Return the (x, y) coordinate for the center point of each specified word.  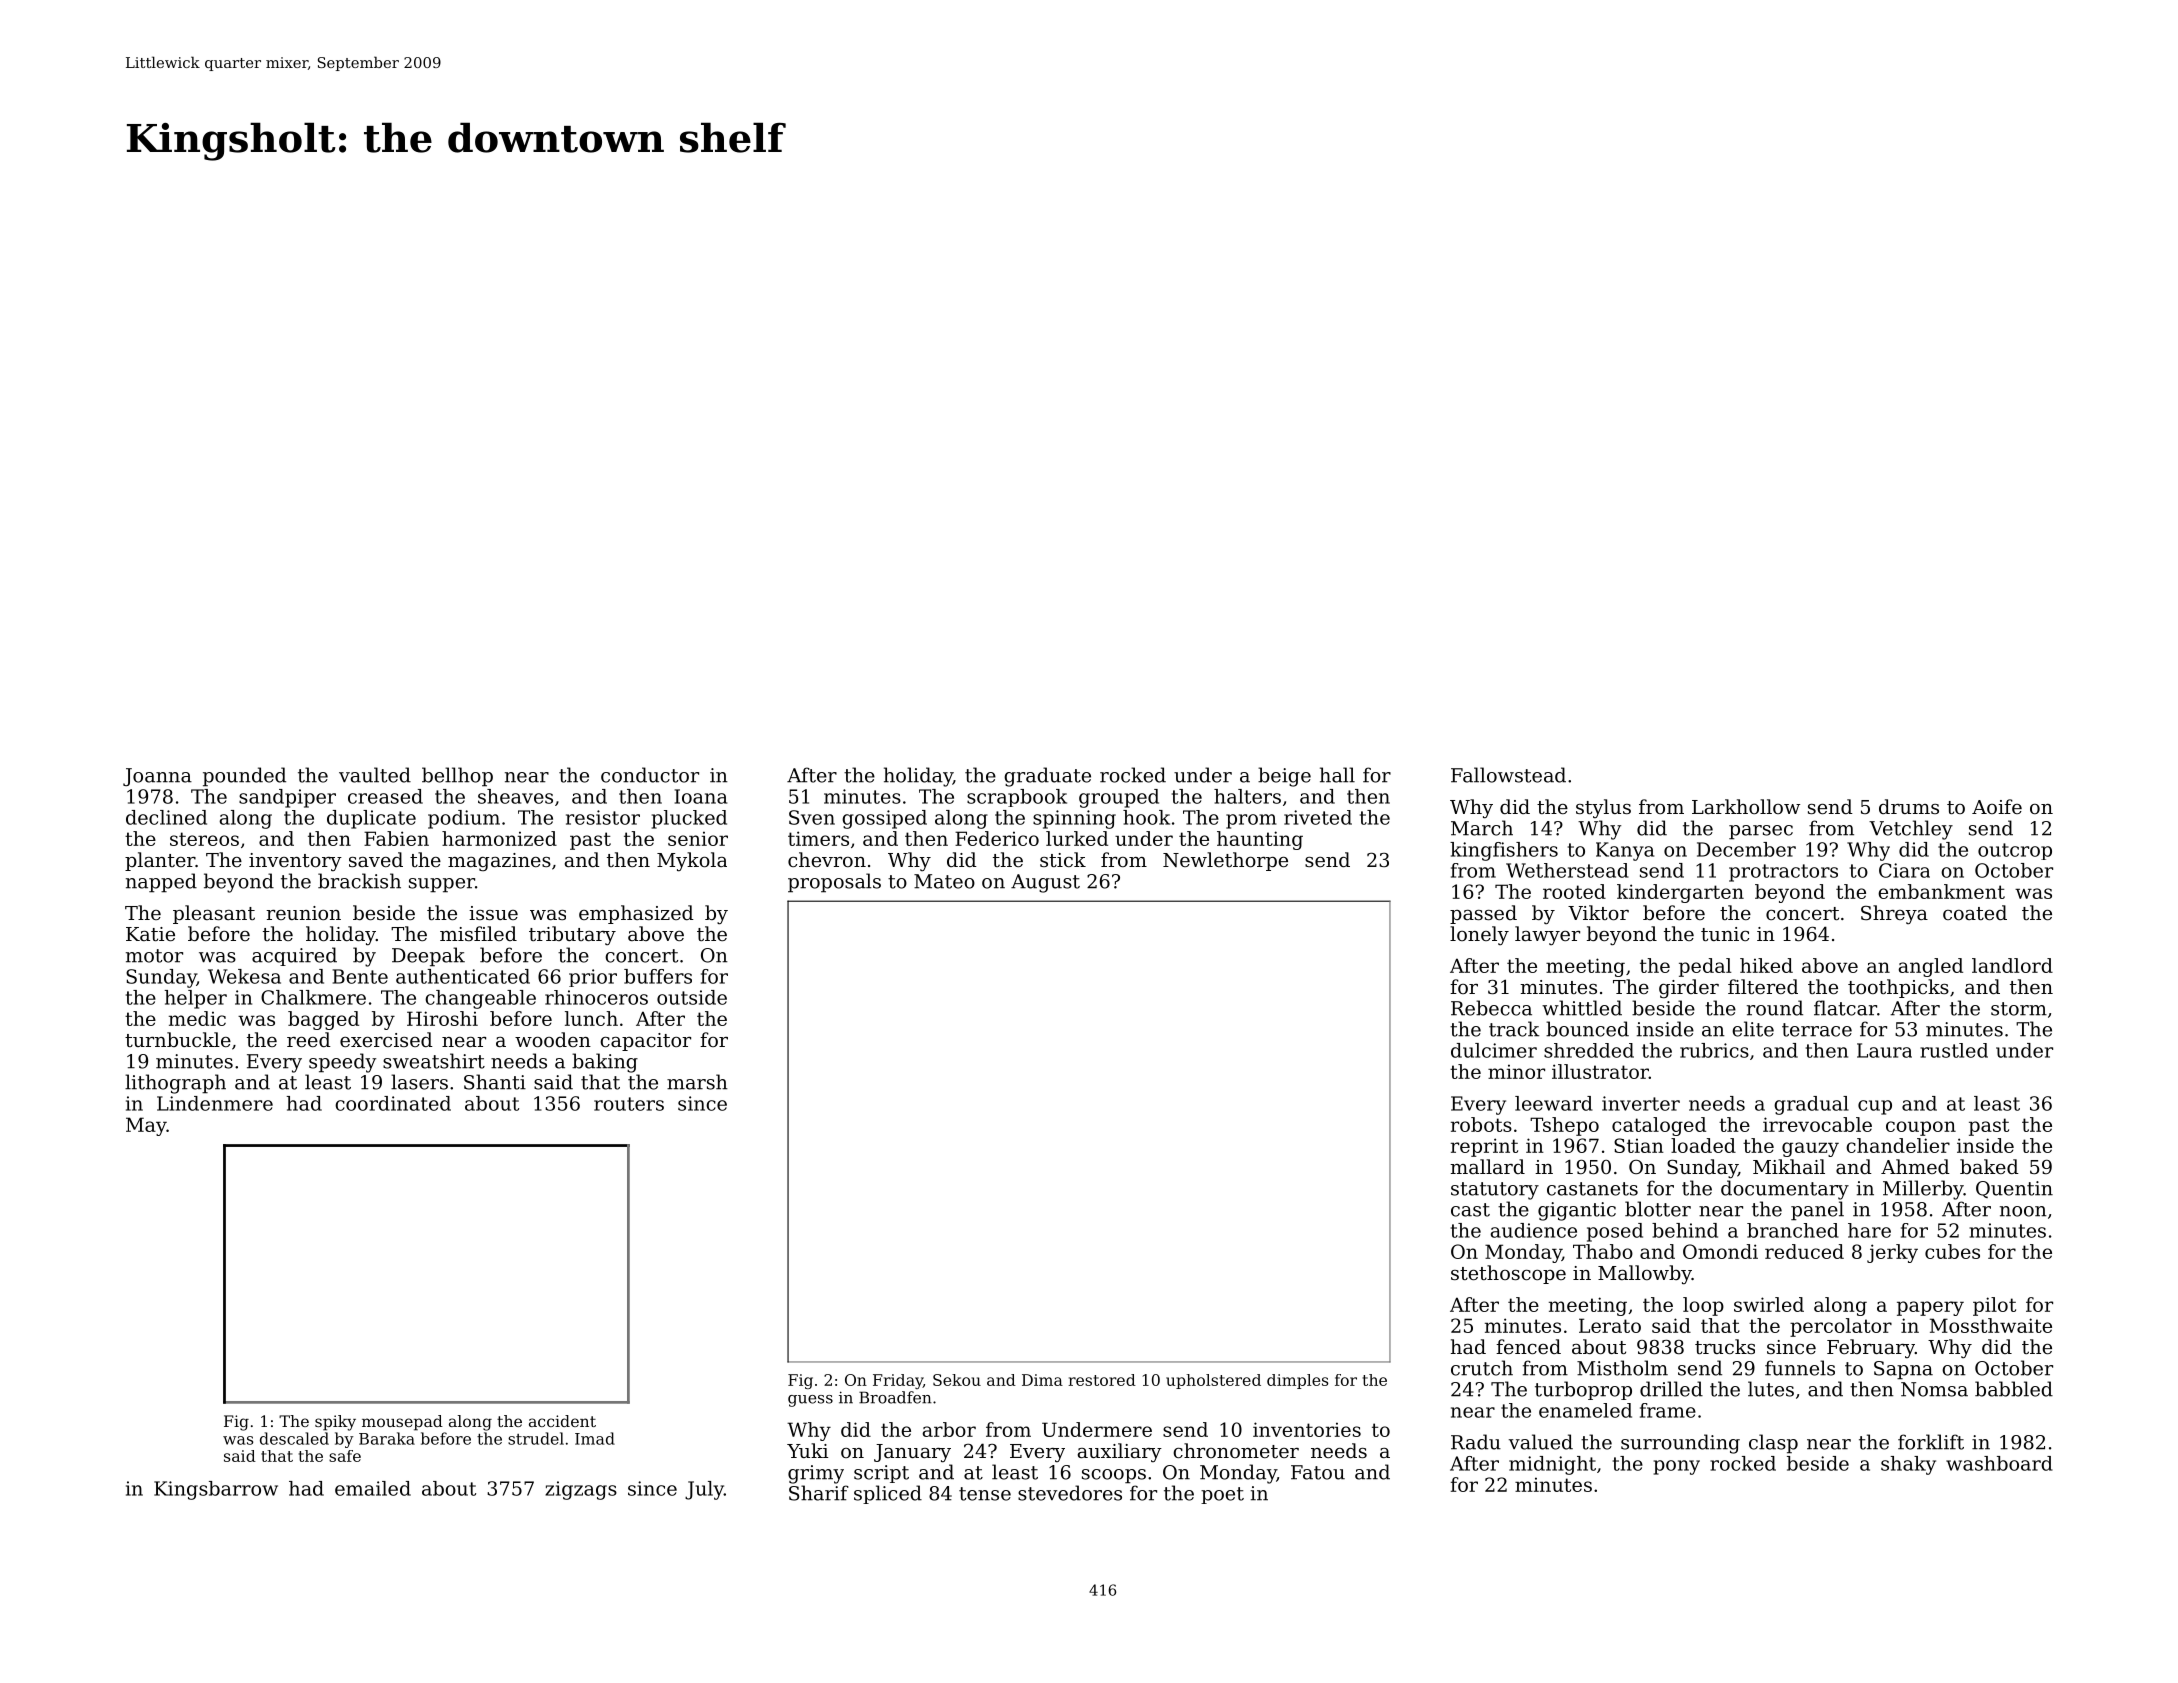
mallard (1487, 1166)
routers (629, 1104)
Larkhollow (1746, 806)
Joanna (157, 777)
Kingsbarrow (216, 1490)
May (146, 1126)
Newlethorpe (1225, 861)
